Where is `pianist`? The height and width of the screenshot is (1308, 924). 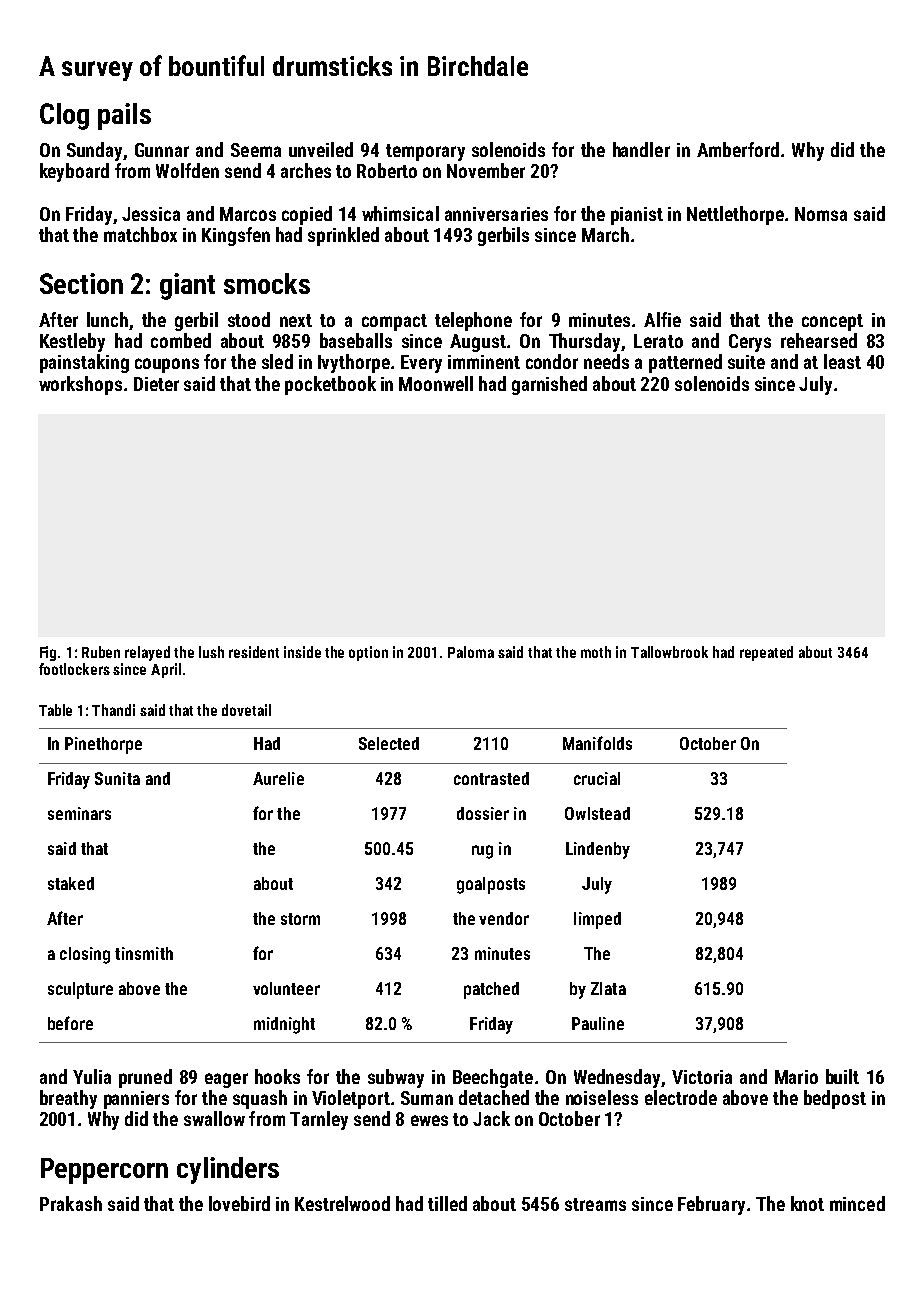 pianist is located at coordinates (637, 216).
